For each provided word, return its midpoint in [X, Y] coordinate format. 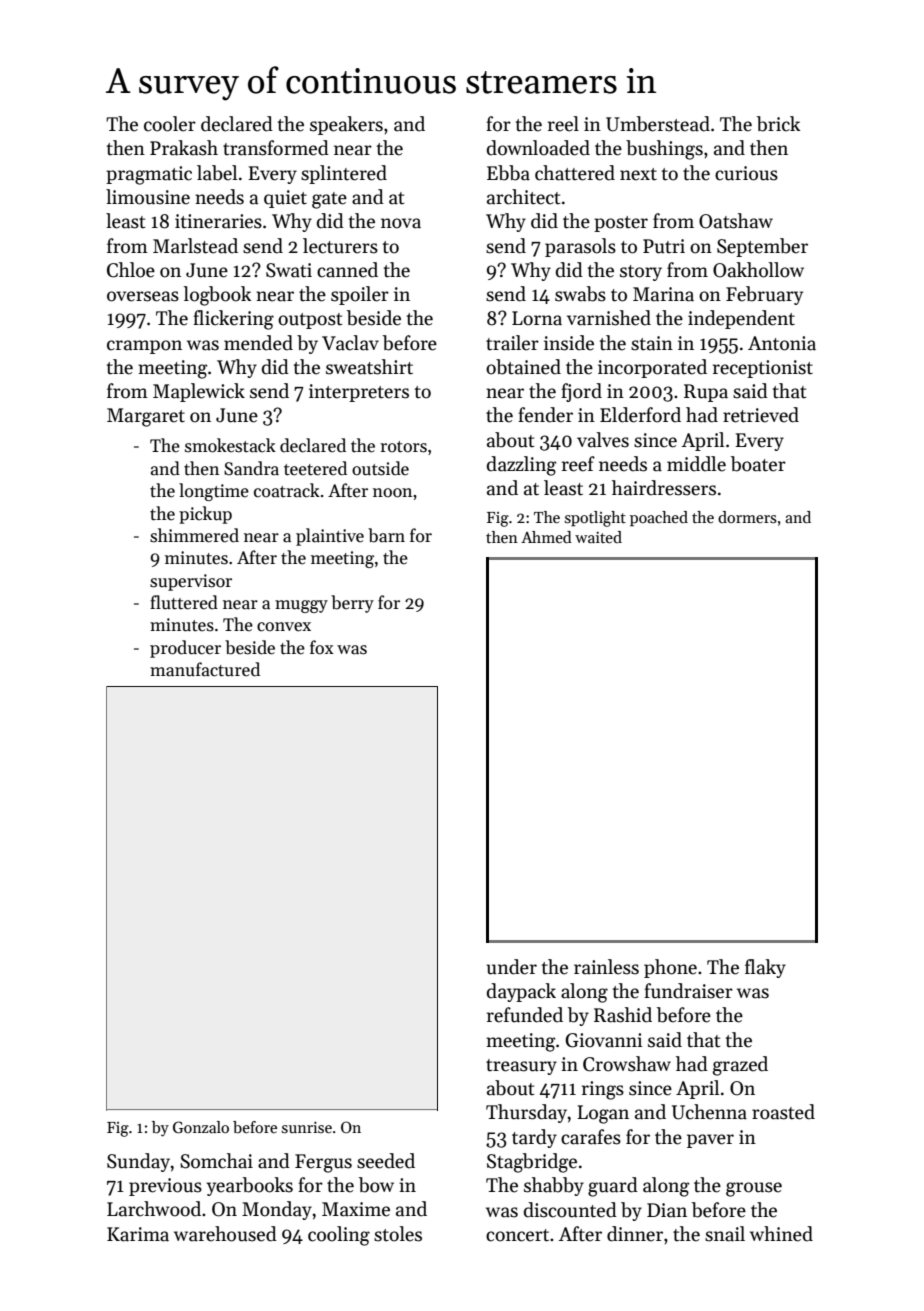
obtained [523, 367]
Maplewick [199, 392]
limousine [148, 197]
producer [185, 649]
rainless [606, 967]
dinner [635, 1234]
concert [517, 1235]
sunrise [307, 1127]
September [762, 247]
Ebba [508, 173]
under [511, 967]
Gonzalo [201, 1127]
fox [322, 647]
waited [598, 537]
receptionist [763, 369]
